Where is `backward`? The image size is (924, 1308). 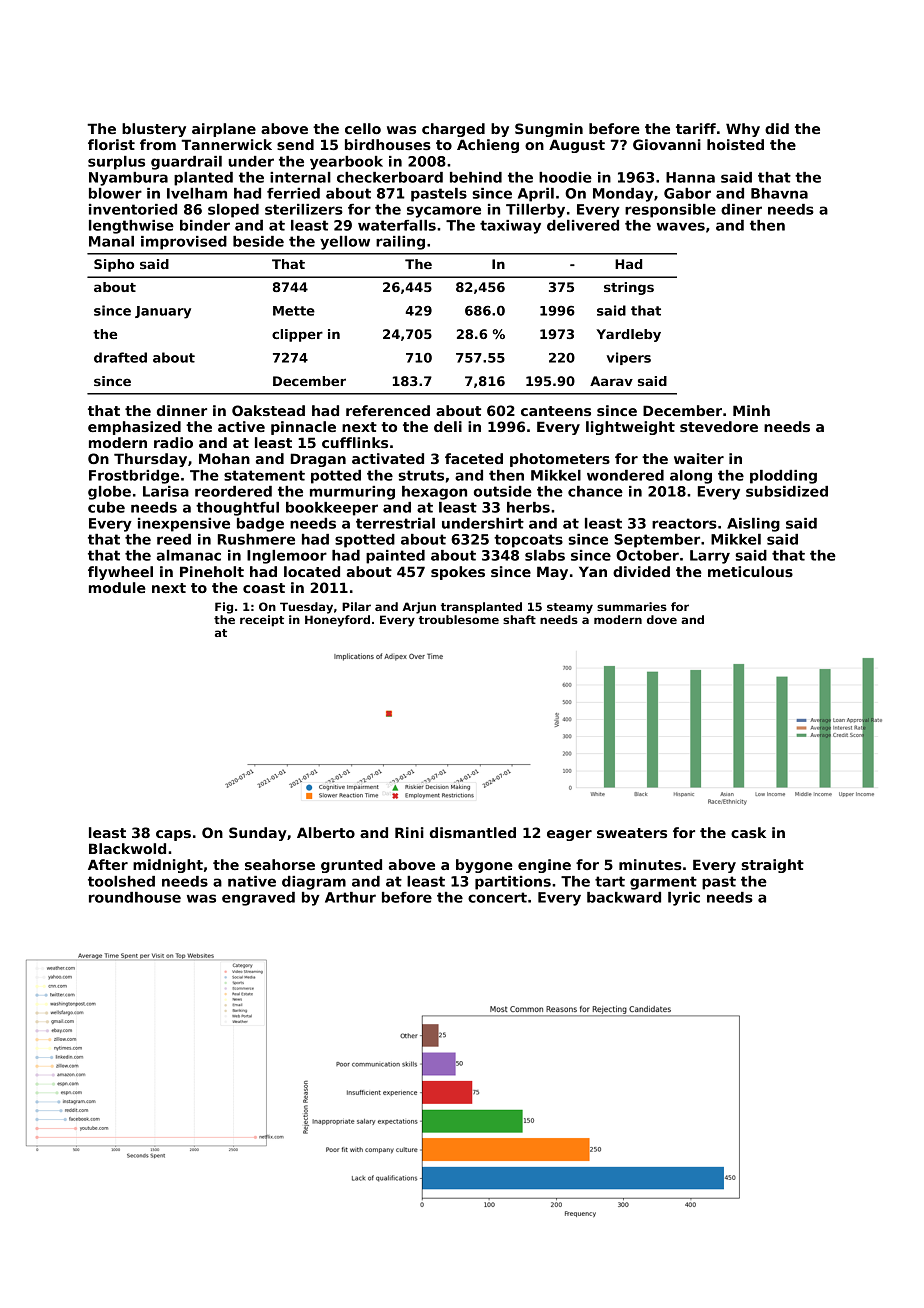
backward is located at coordinates (624, 897).
